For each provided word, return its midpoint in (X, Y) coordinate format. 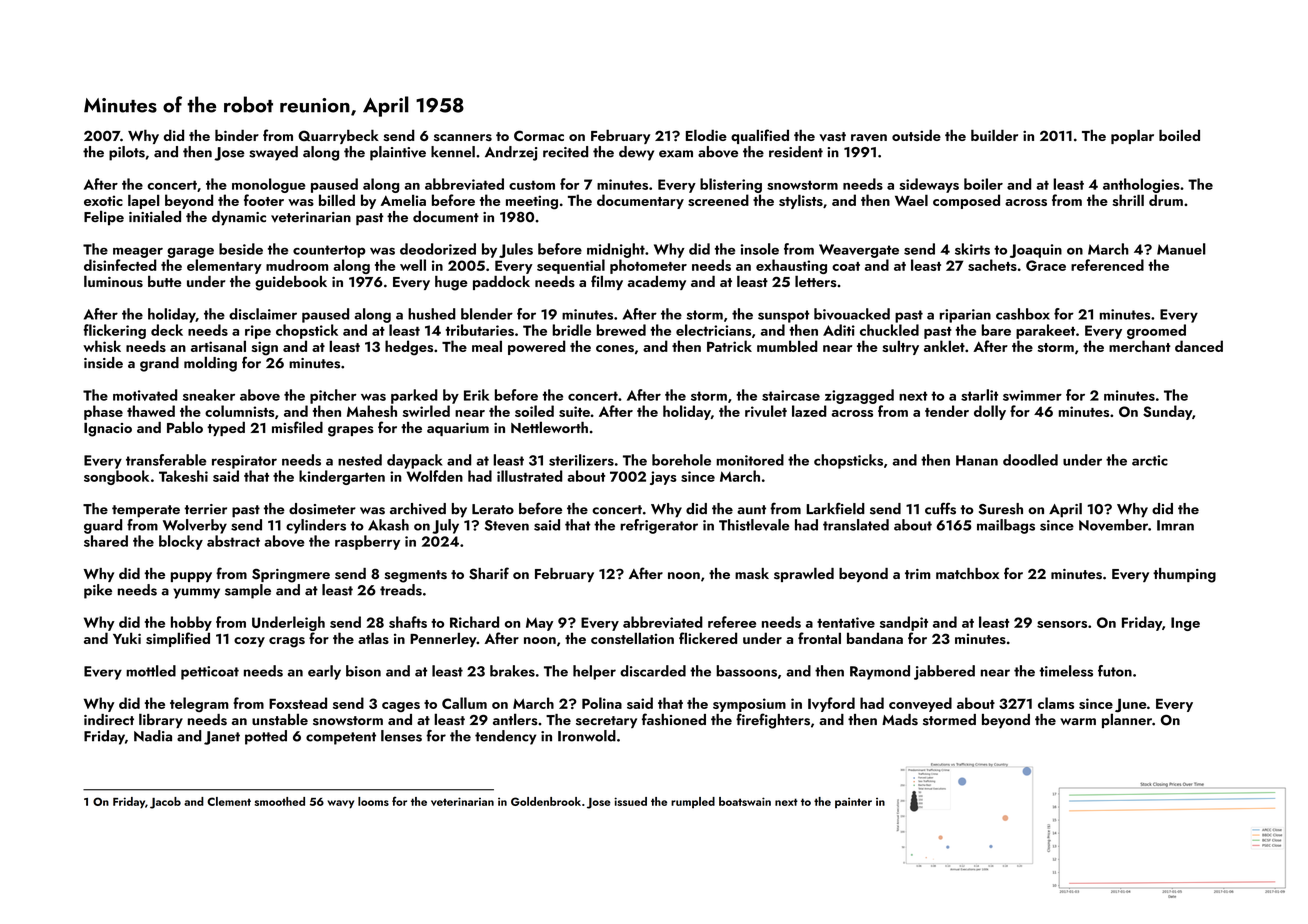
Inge (1185, 624)
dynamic (239, 218)
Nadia (153, 736)
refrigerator (659, 526)
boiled (1179, 135)
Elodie (706, 135)
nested (360, 460)
